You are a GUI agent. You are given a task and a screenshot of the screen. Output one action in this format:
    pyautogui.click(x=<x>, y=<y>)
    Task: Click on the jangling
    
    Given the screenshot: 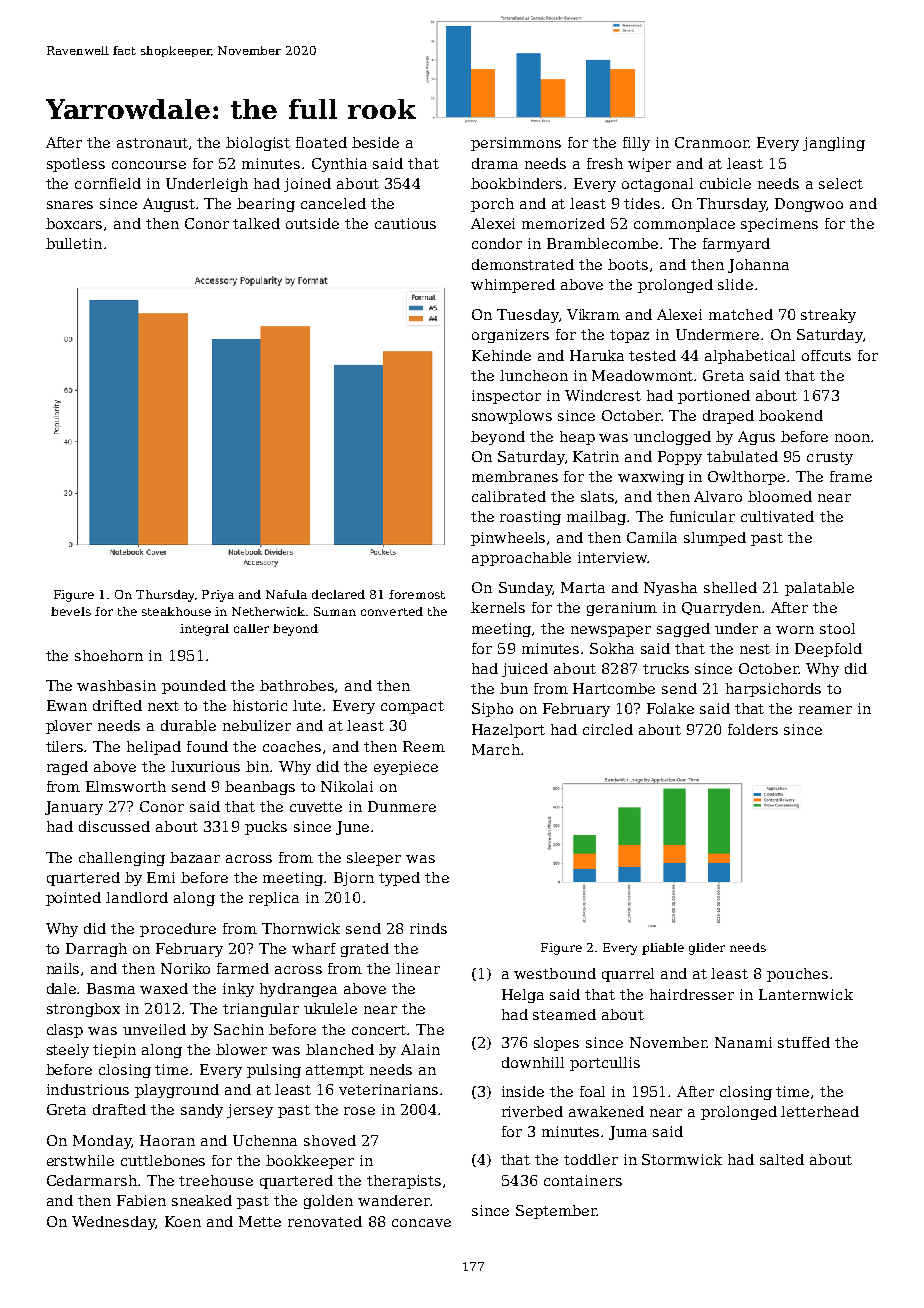 What is the action you would take?
    pyautogui.click(x=834, y=144)
